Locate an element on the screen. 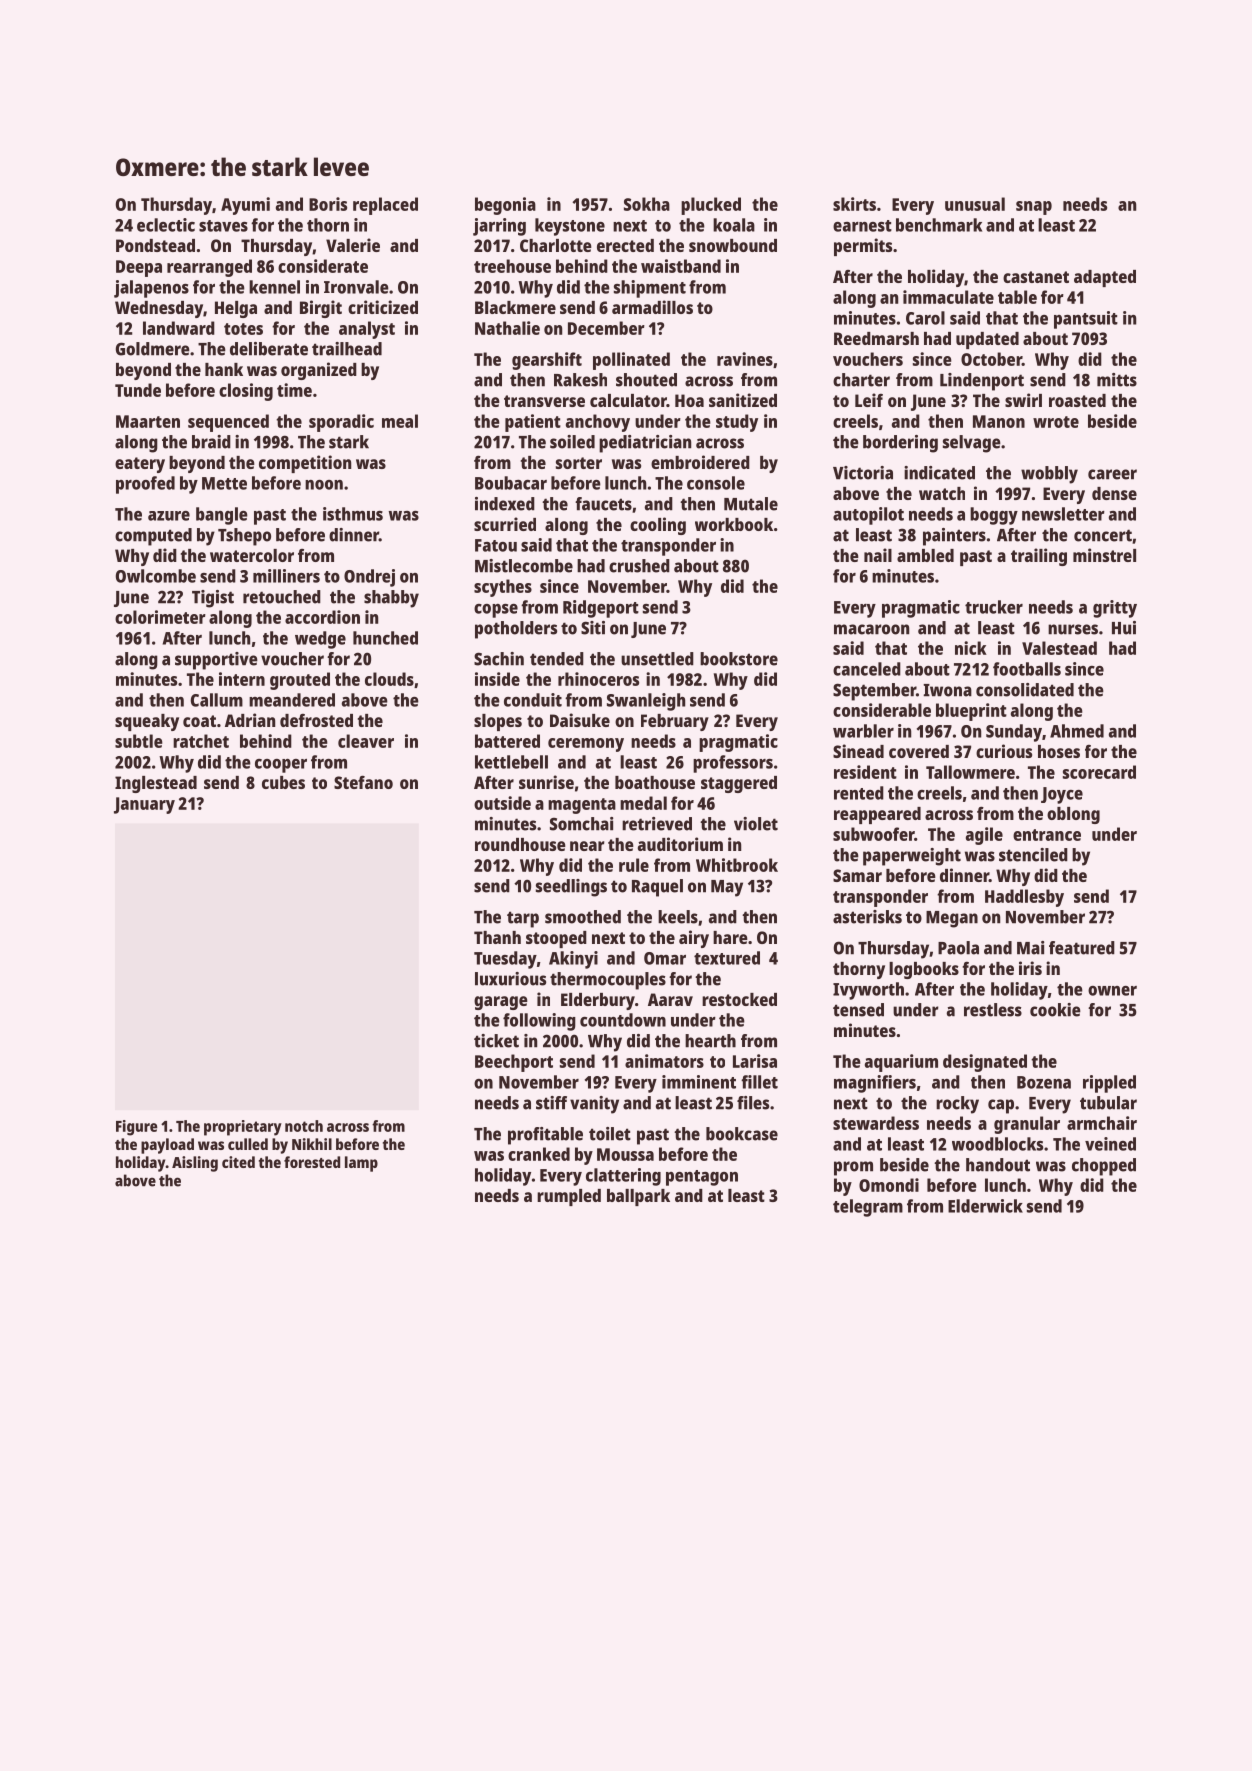 This screenshot has height=1771, width=1252. Joyce is located at coordinates (1062, 795).
